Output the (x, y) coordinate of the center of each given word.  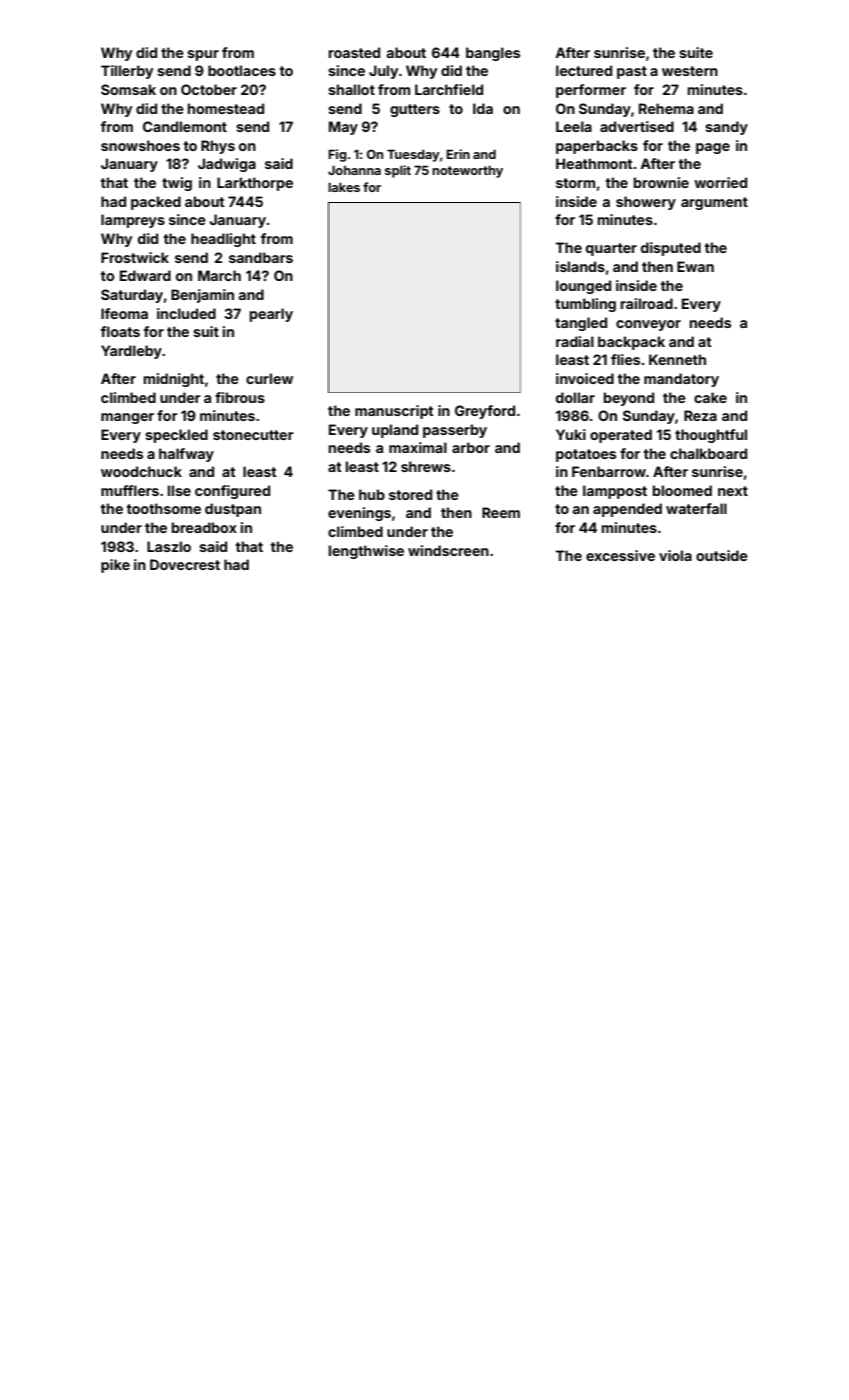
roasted (354, 52)
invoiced (585, 378)
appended (627, 510)
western (690, 71)
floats (120, 331)
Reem (501, 512)
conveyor (648, 325)
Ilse (179, 490)
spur (203, 55)
